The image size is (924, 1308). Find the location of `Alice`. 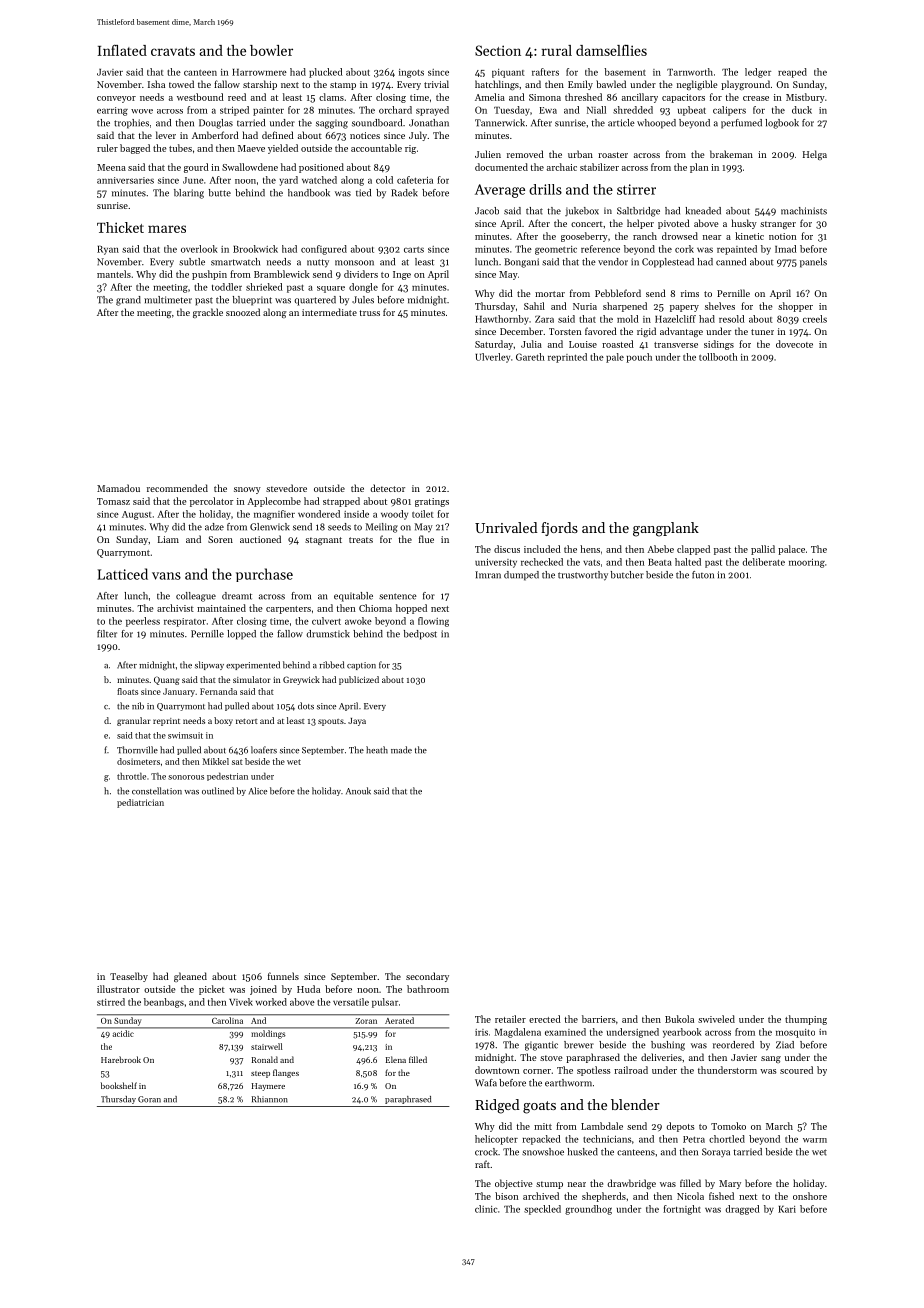

Alice is located at coordinates (258, 791).
